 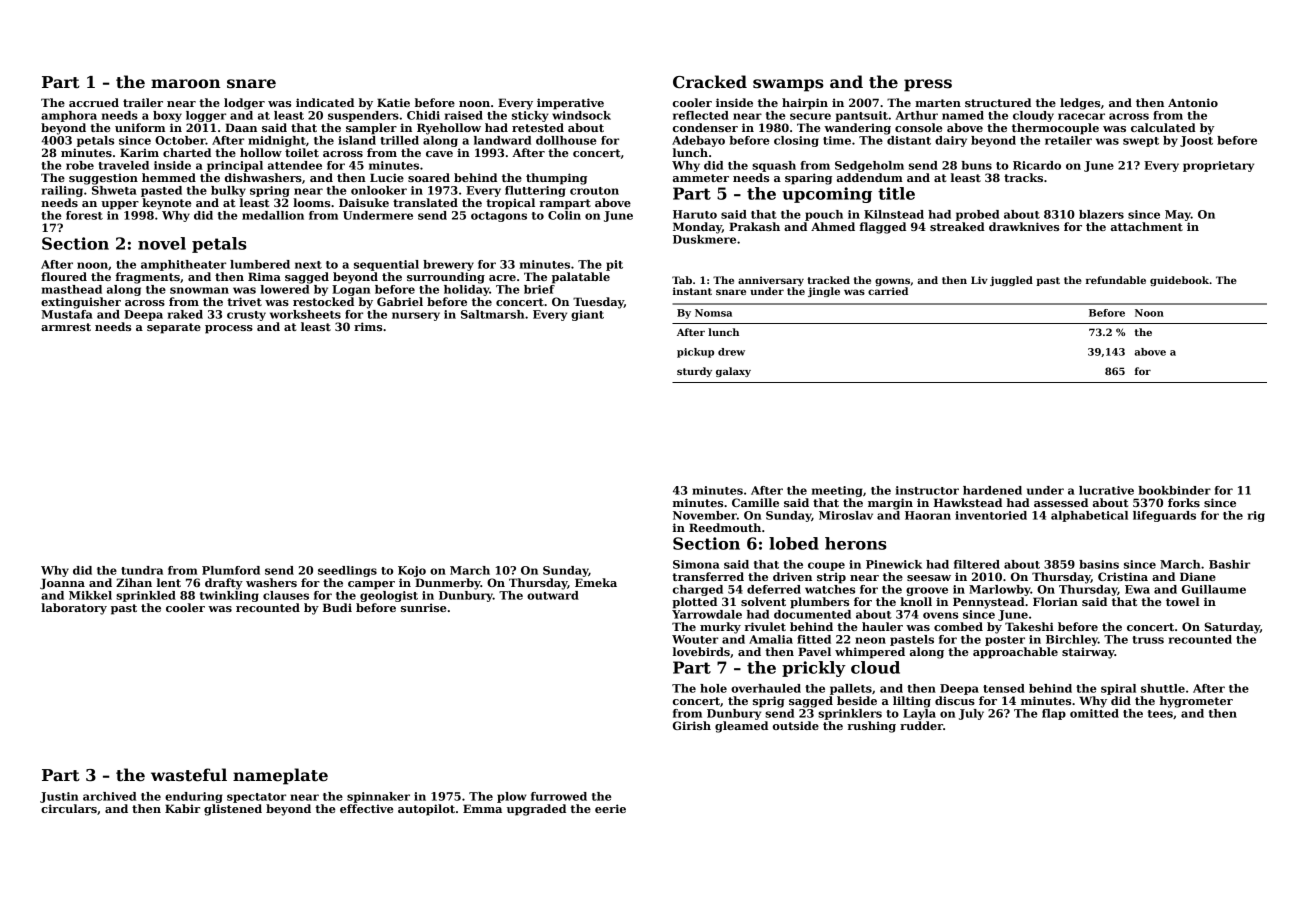 What do you see at coordinates (62, 191) in the screenshot?
I see `railing` at bounding box center [62, 191].
